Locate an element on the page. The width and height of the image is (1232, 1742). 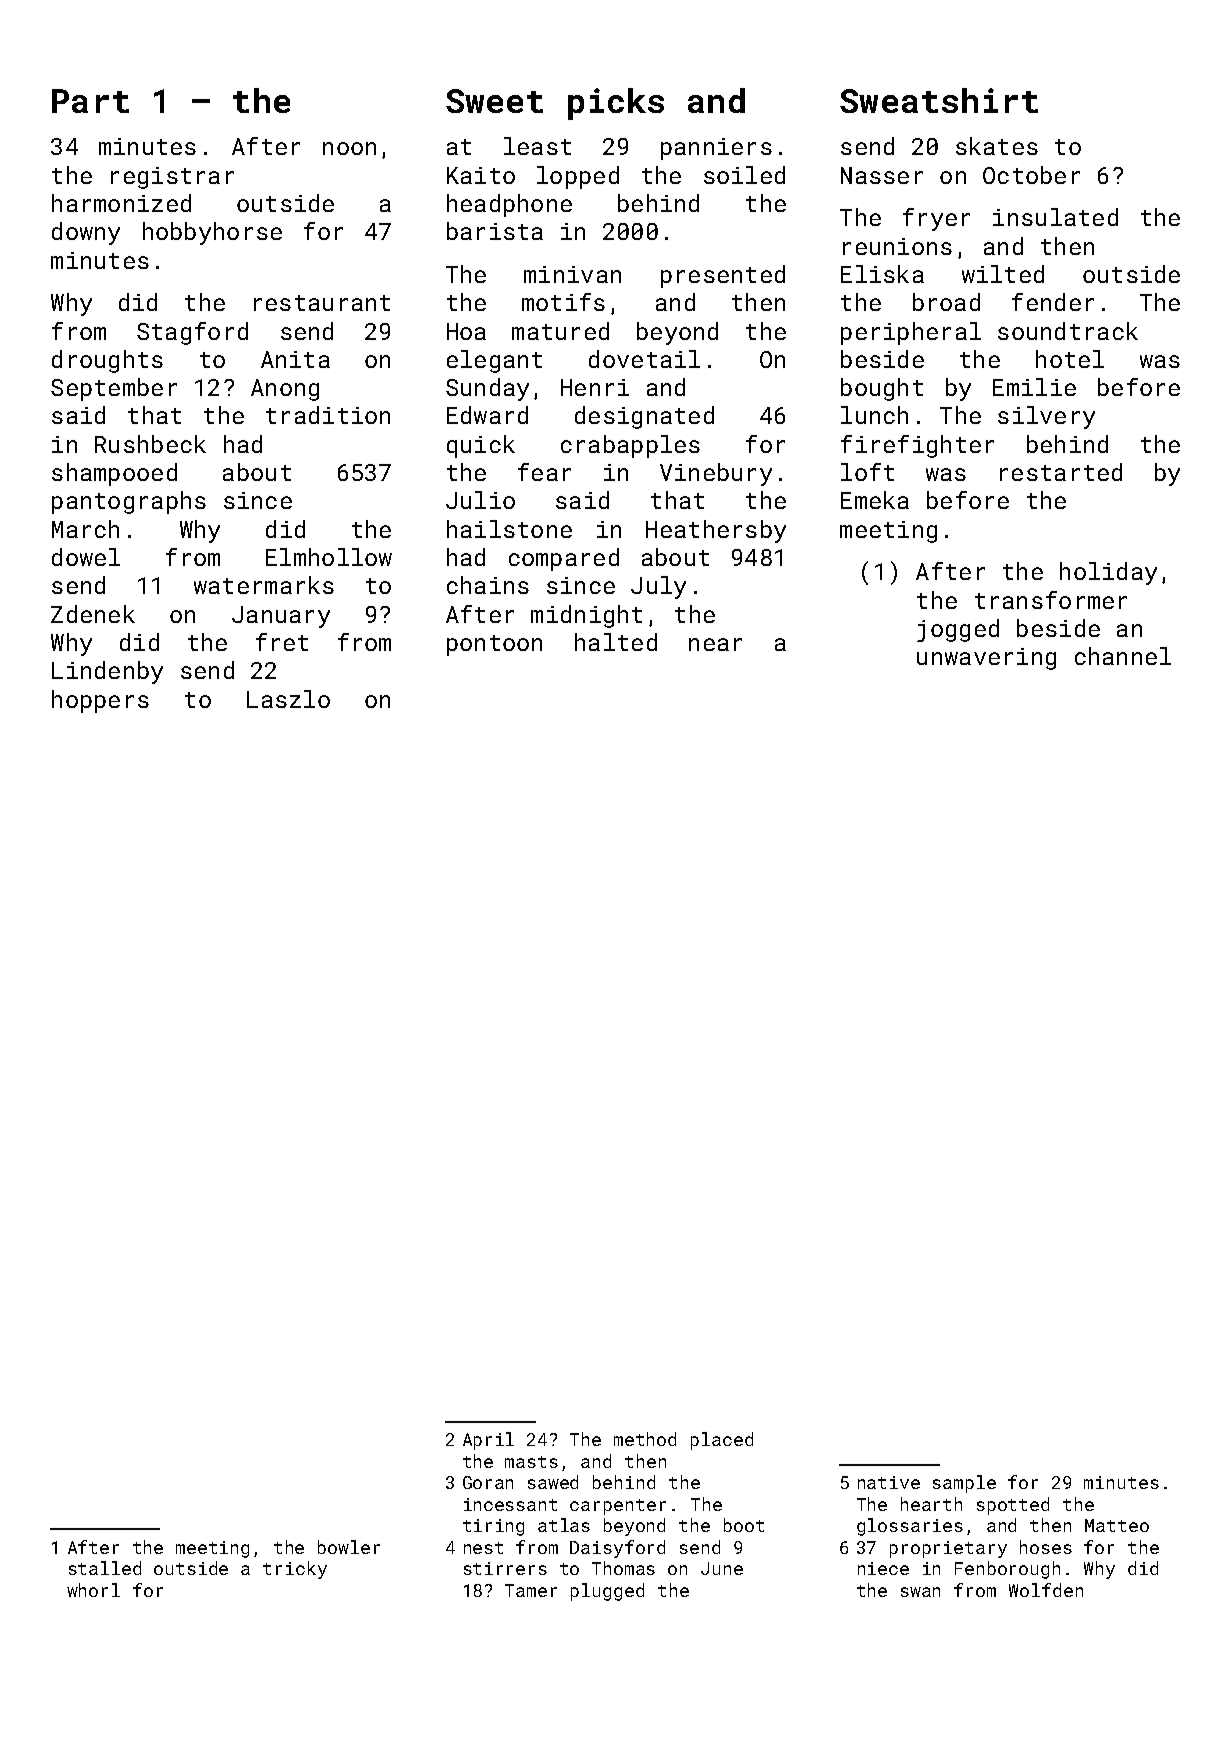
near is located at coordinates (715, 644).
